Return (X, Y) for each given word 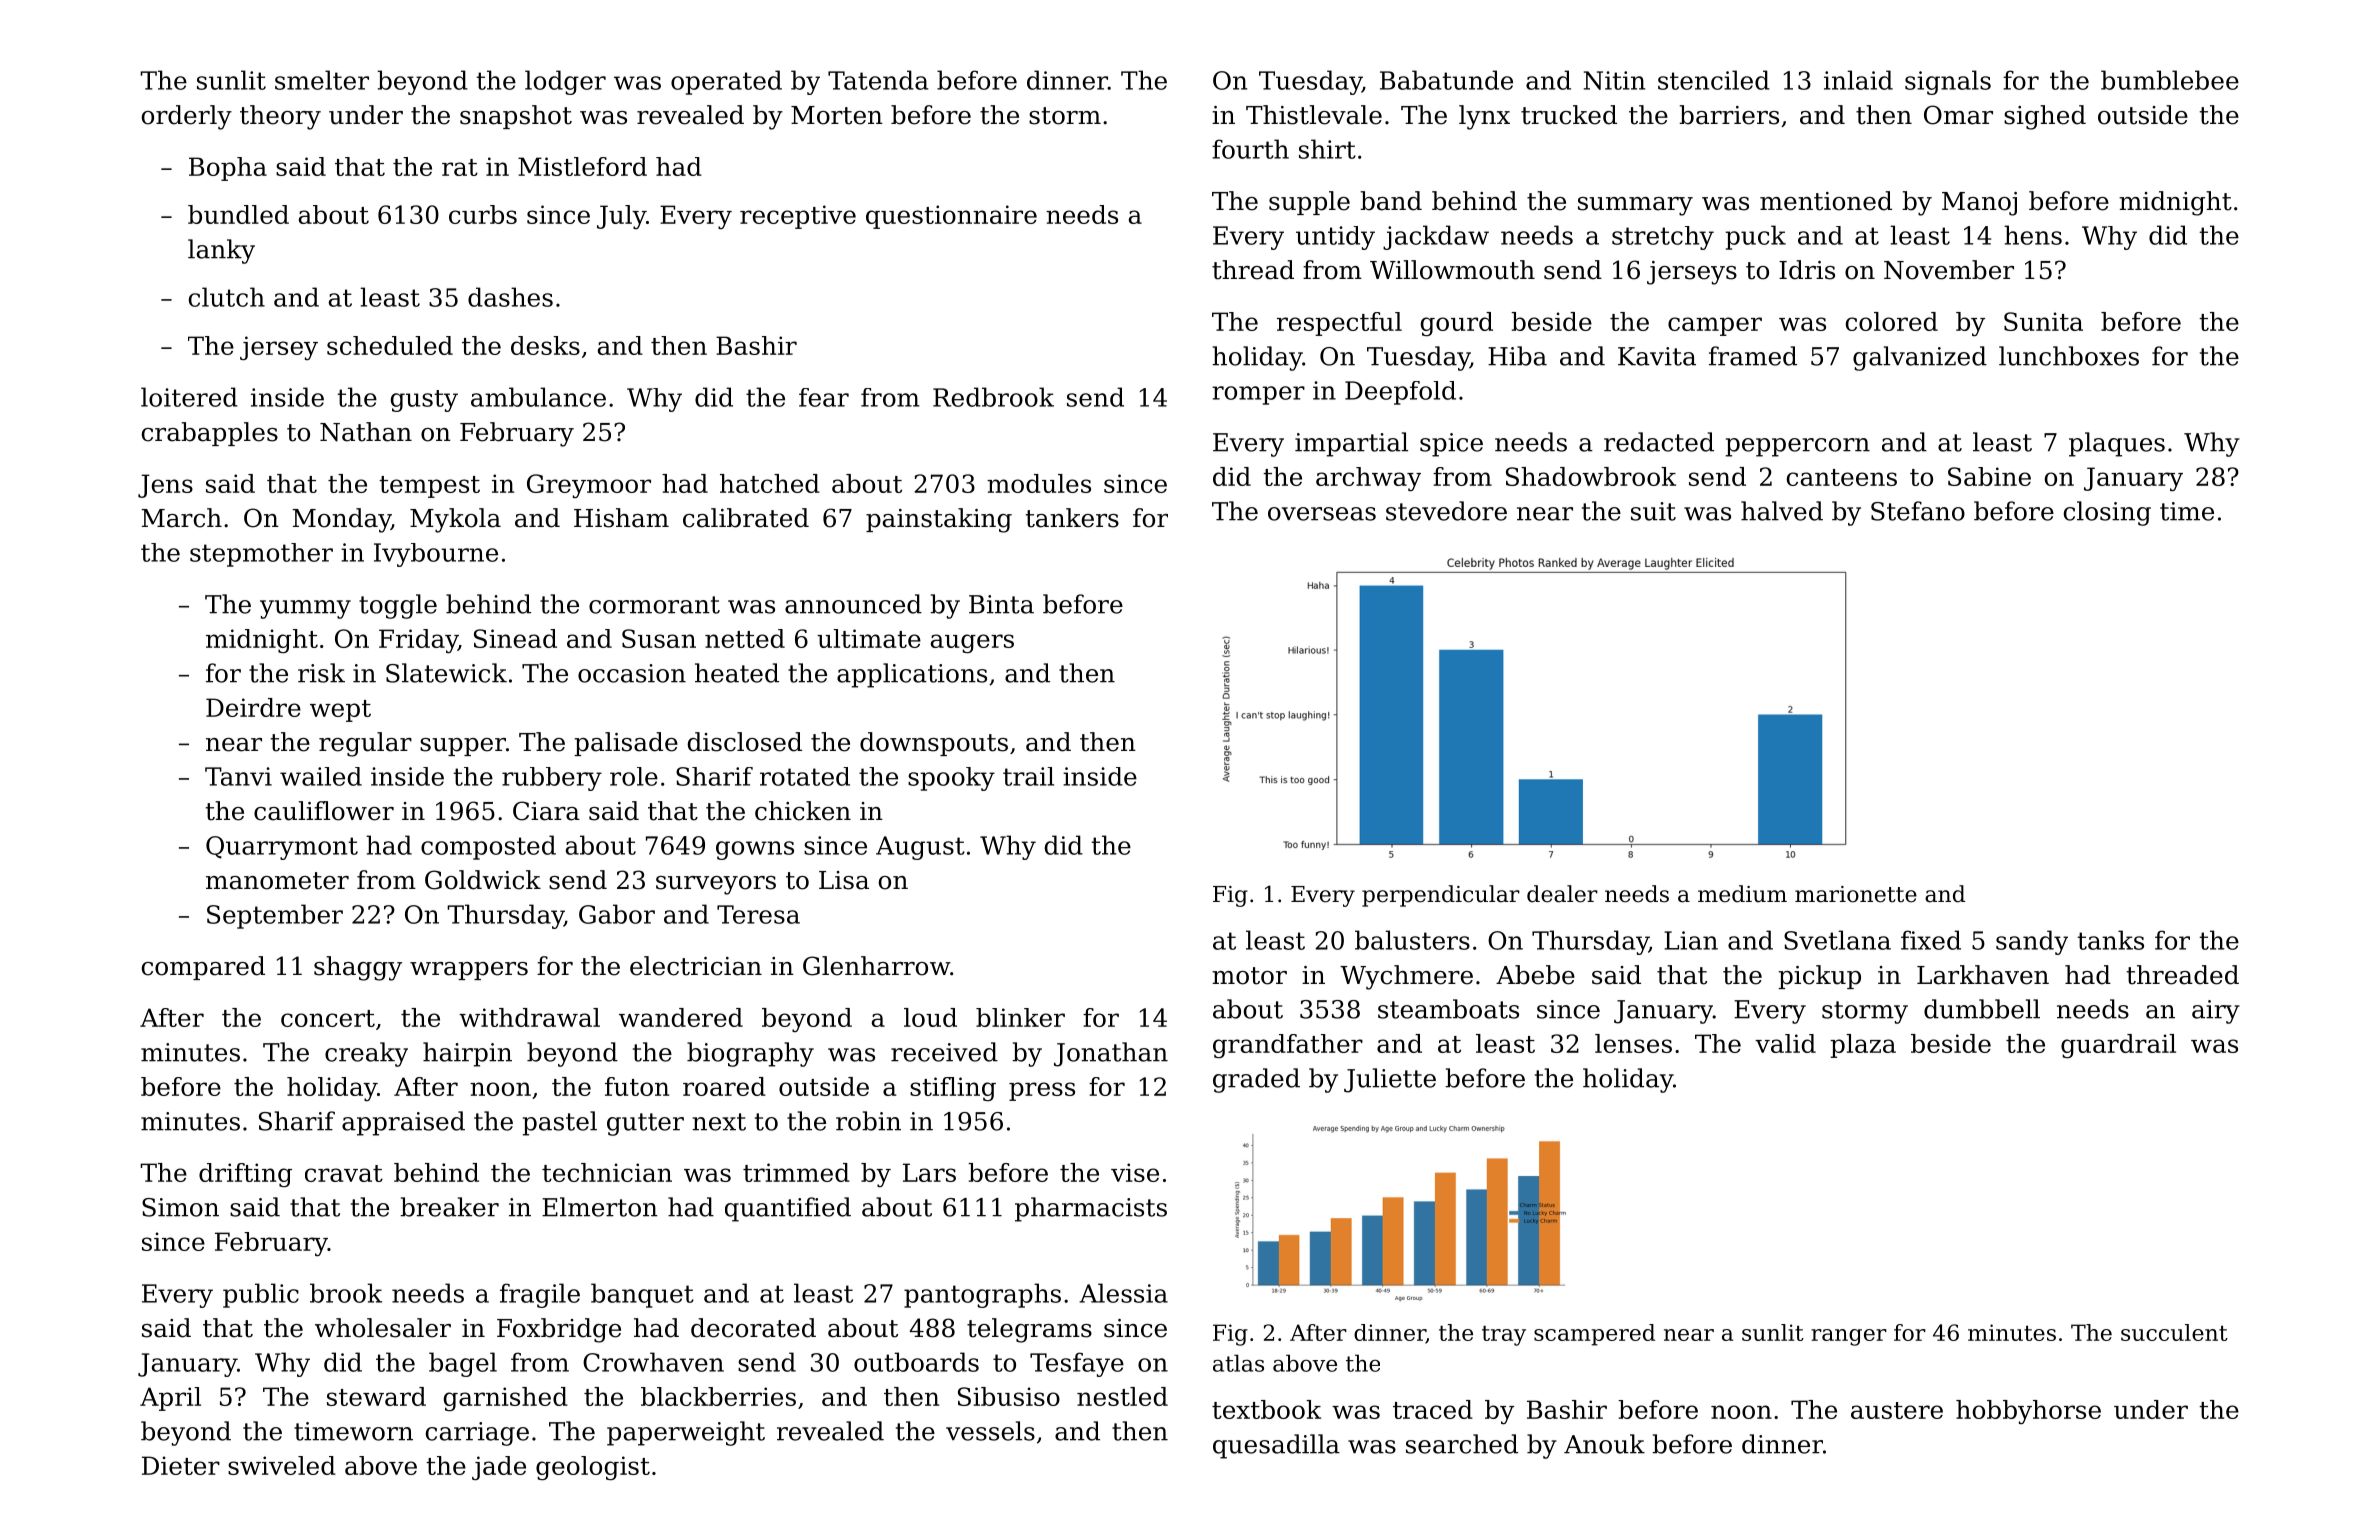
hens (2033, 235)
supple (1309, 203)
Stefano (1918, 511)
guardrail (2118, 1046)
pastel (559, 1123)
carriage (477, 1434)
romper (1258, 395)
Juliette (1390, 1080)
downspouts (934, 744)
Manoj (1979, 204)
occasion (632, 673)
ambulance (538, 397)
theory (280, 117)
